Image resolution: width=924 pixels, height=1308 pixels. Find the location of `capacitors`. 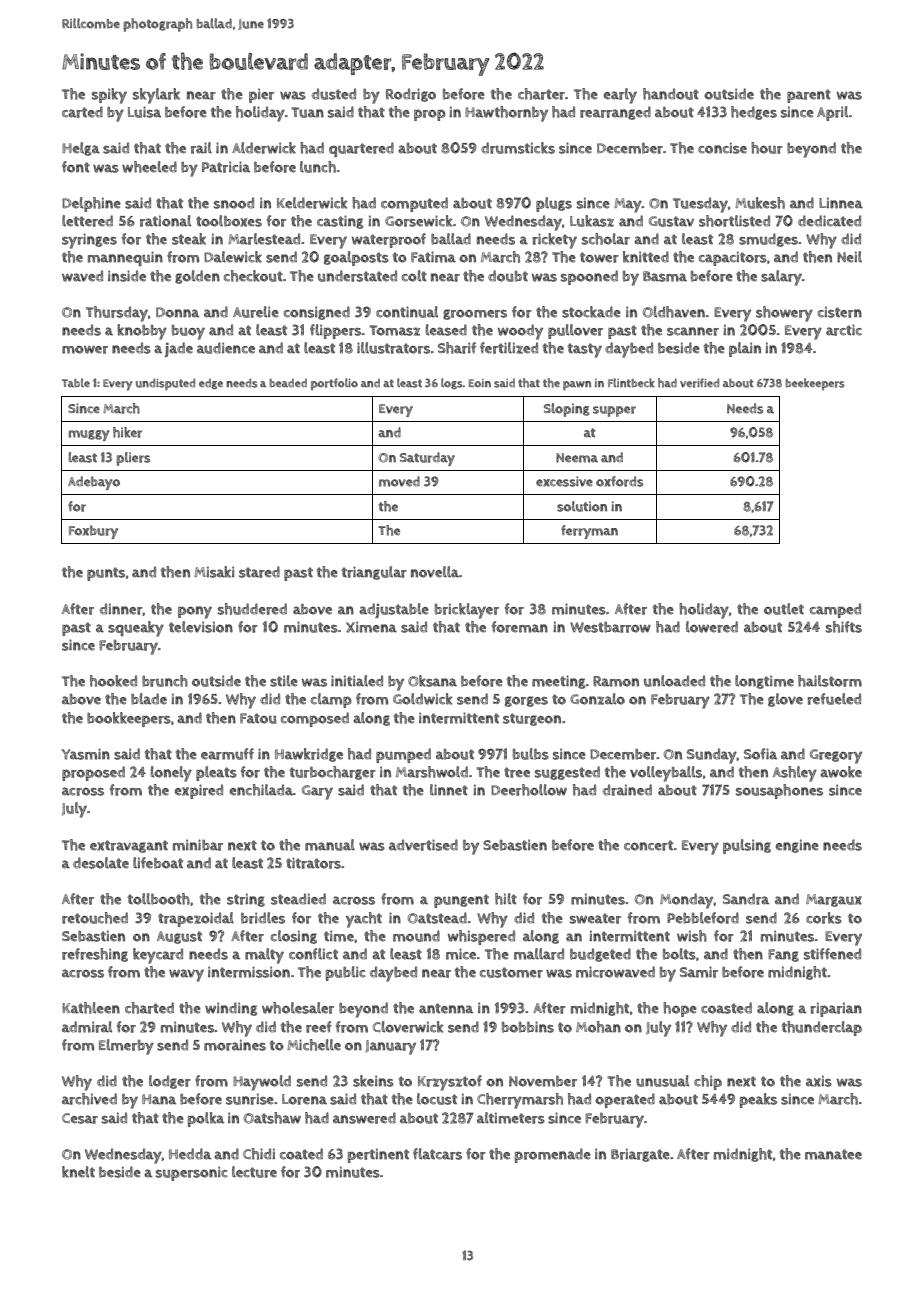

capacitors is located at coordinates (733, 258).
